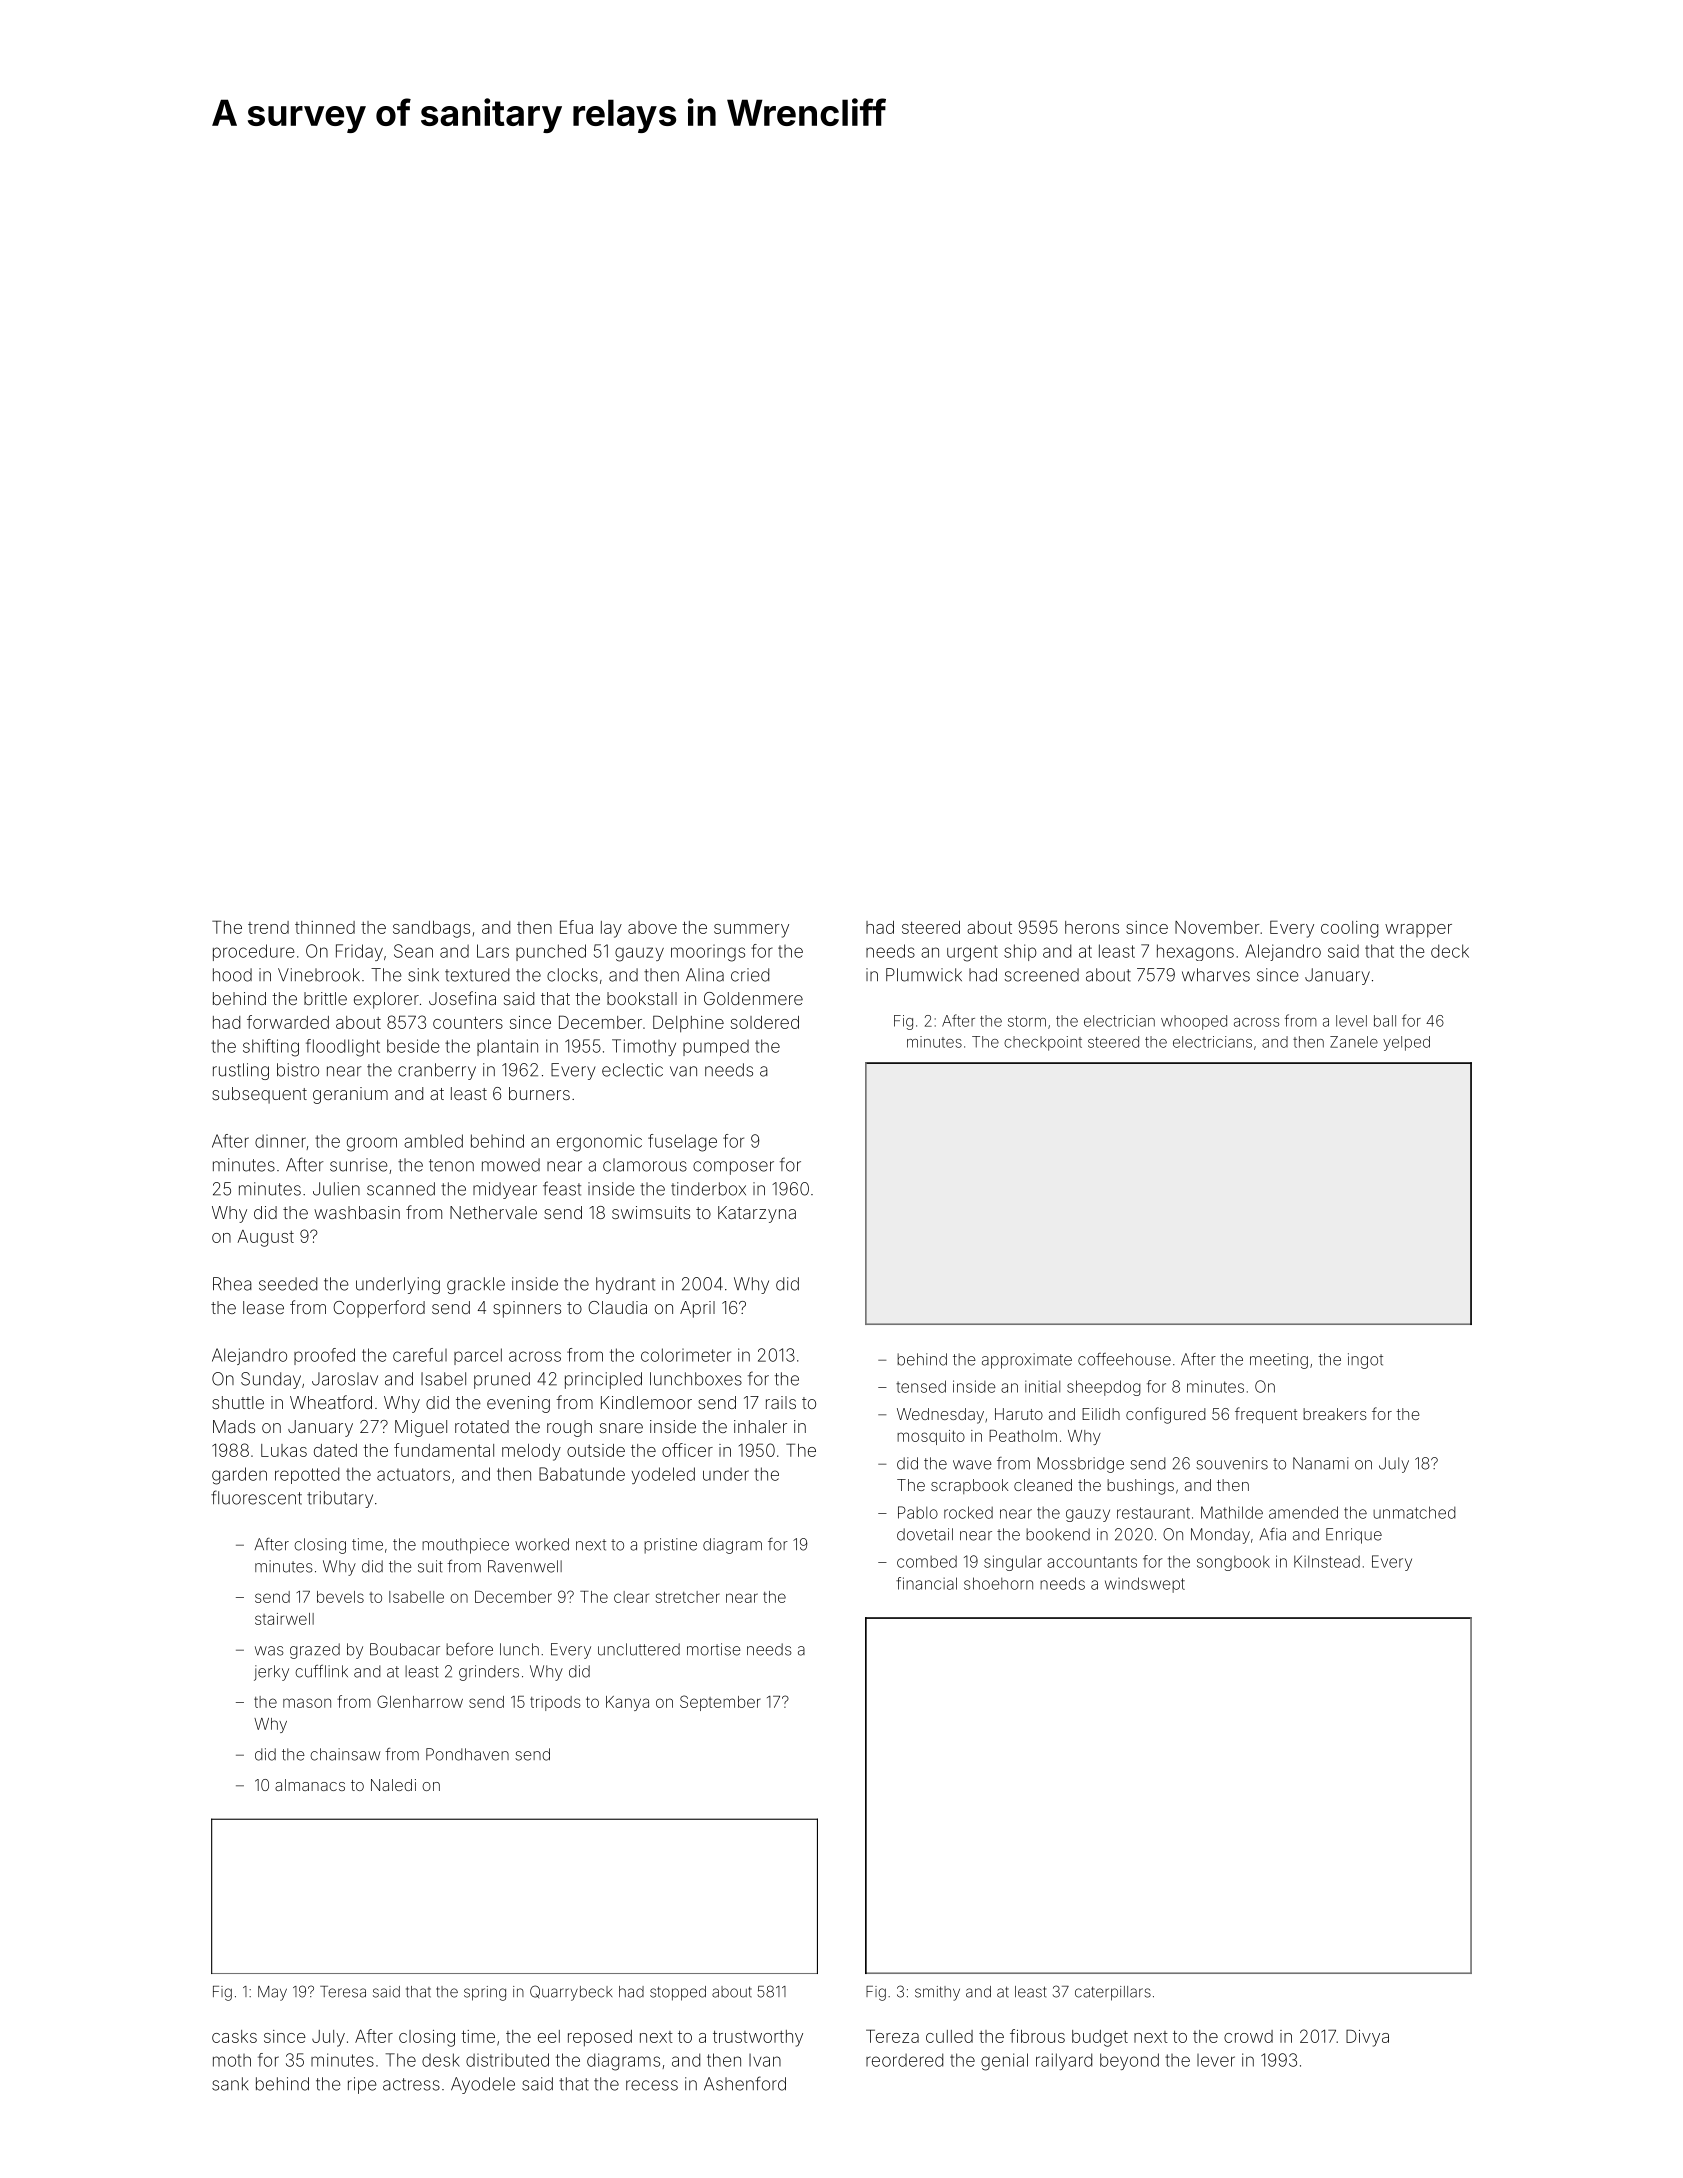 Image resolution: width=1683 pixels, height=2178 pixels. What do you see at coordinates (1279, 1361) in the screenshot?
I see `meeting` at bounding box center [1279, 1361].
